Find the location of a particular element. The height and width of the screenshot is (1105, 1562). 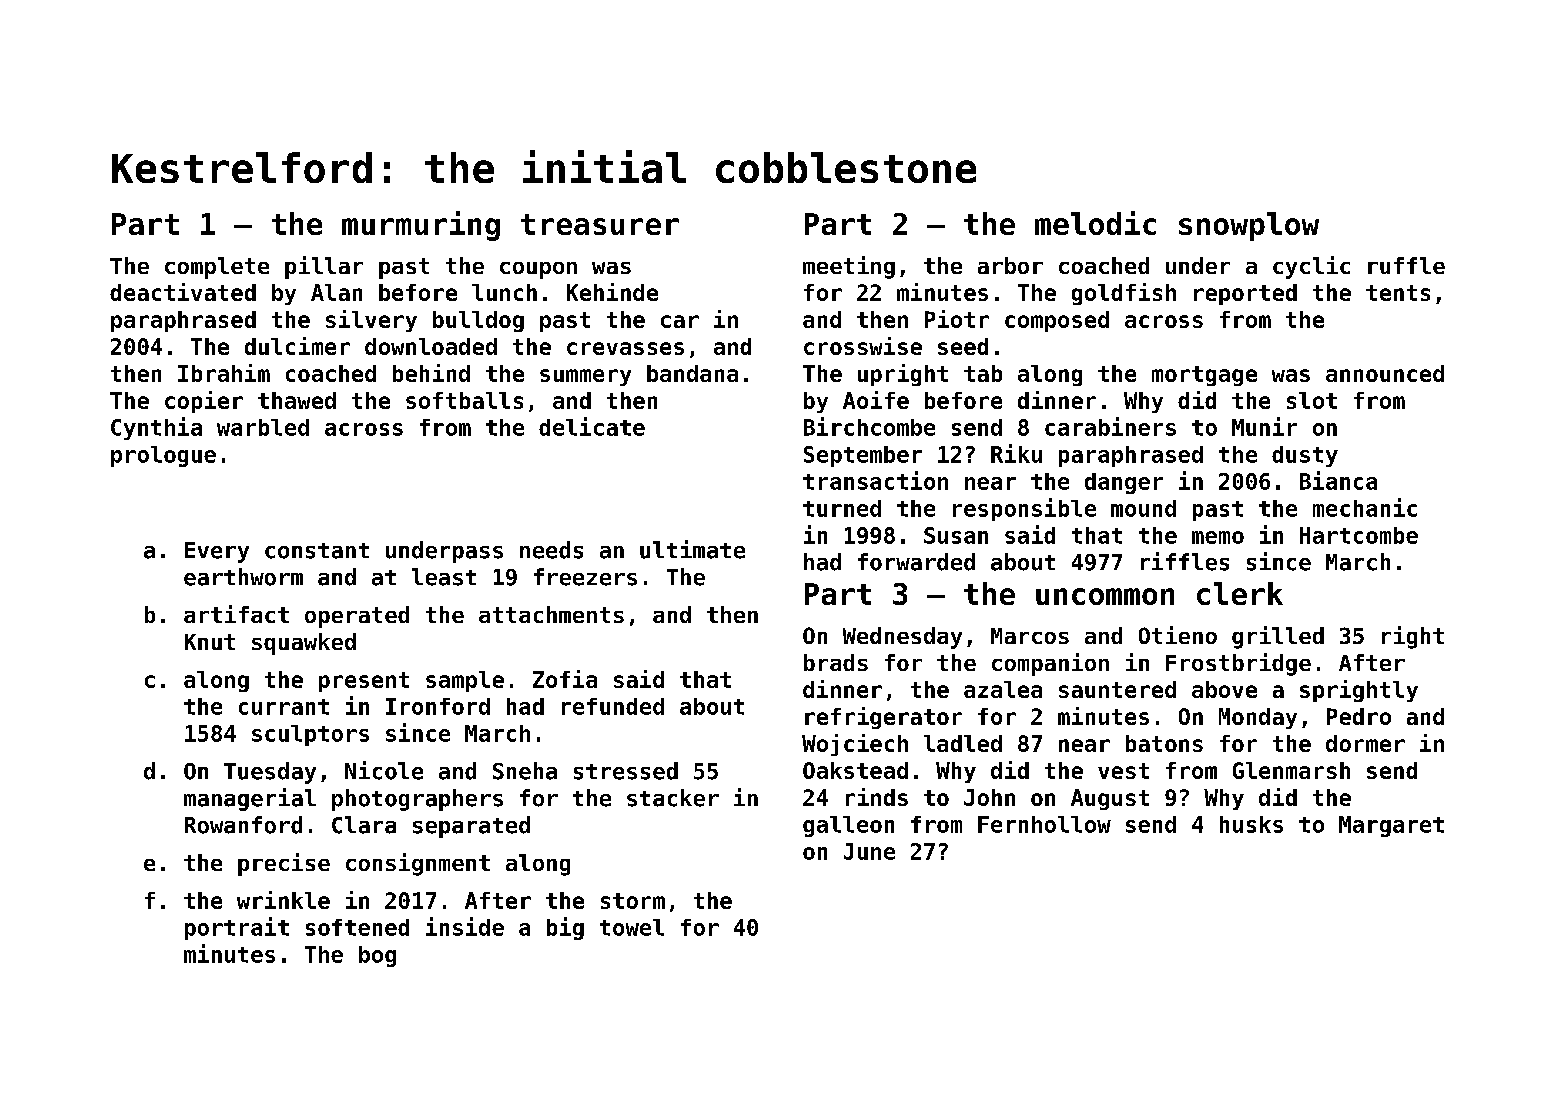

ultimate is located at coordinates (692, 549).
